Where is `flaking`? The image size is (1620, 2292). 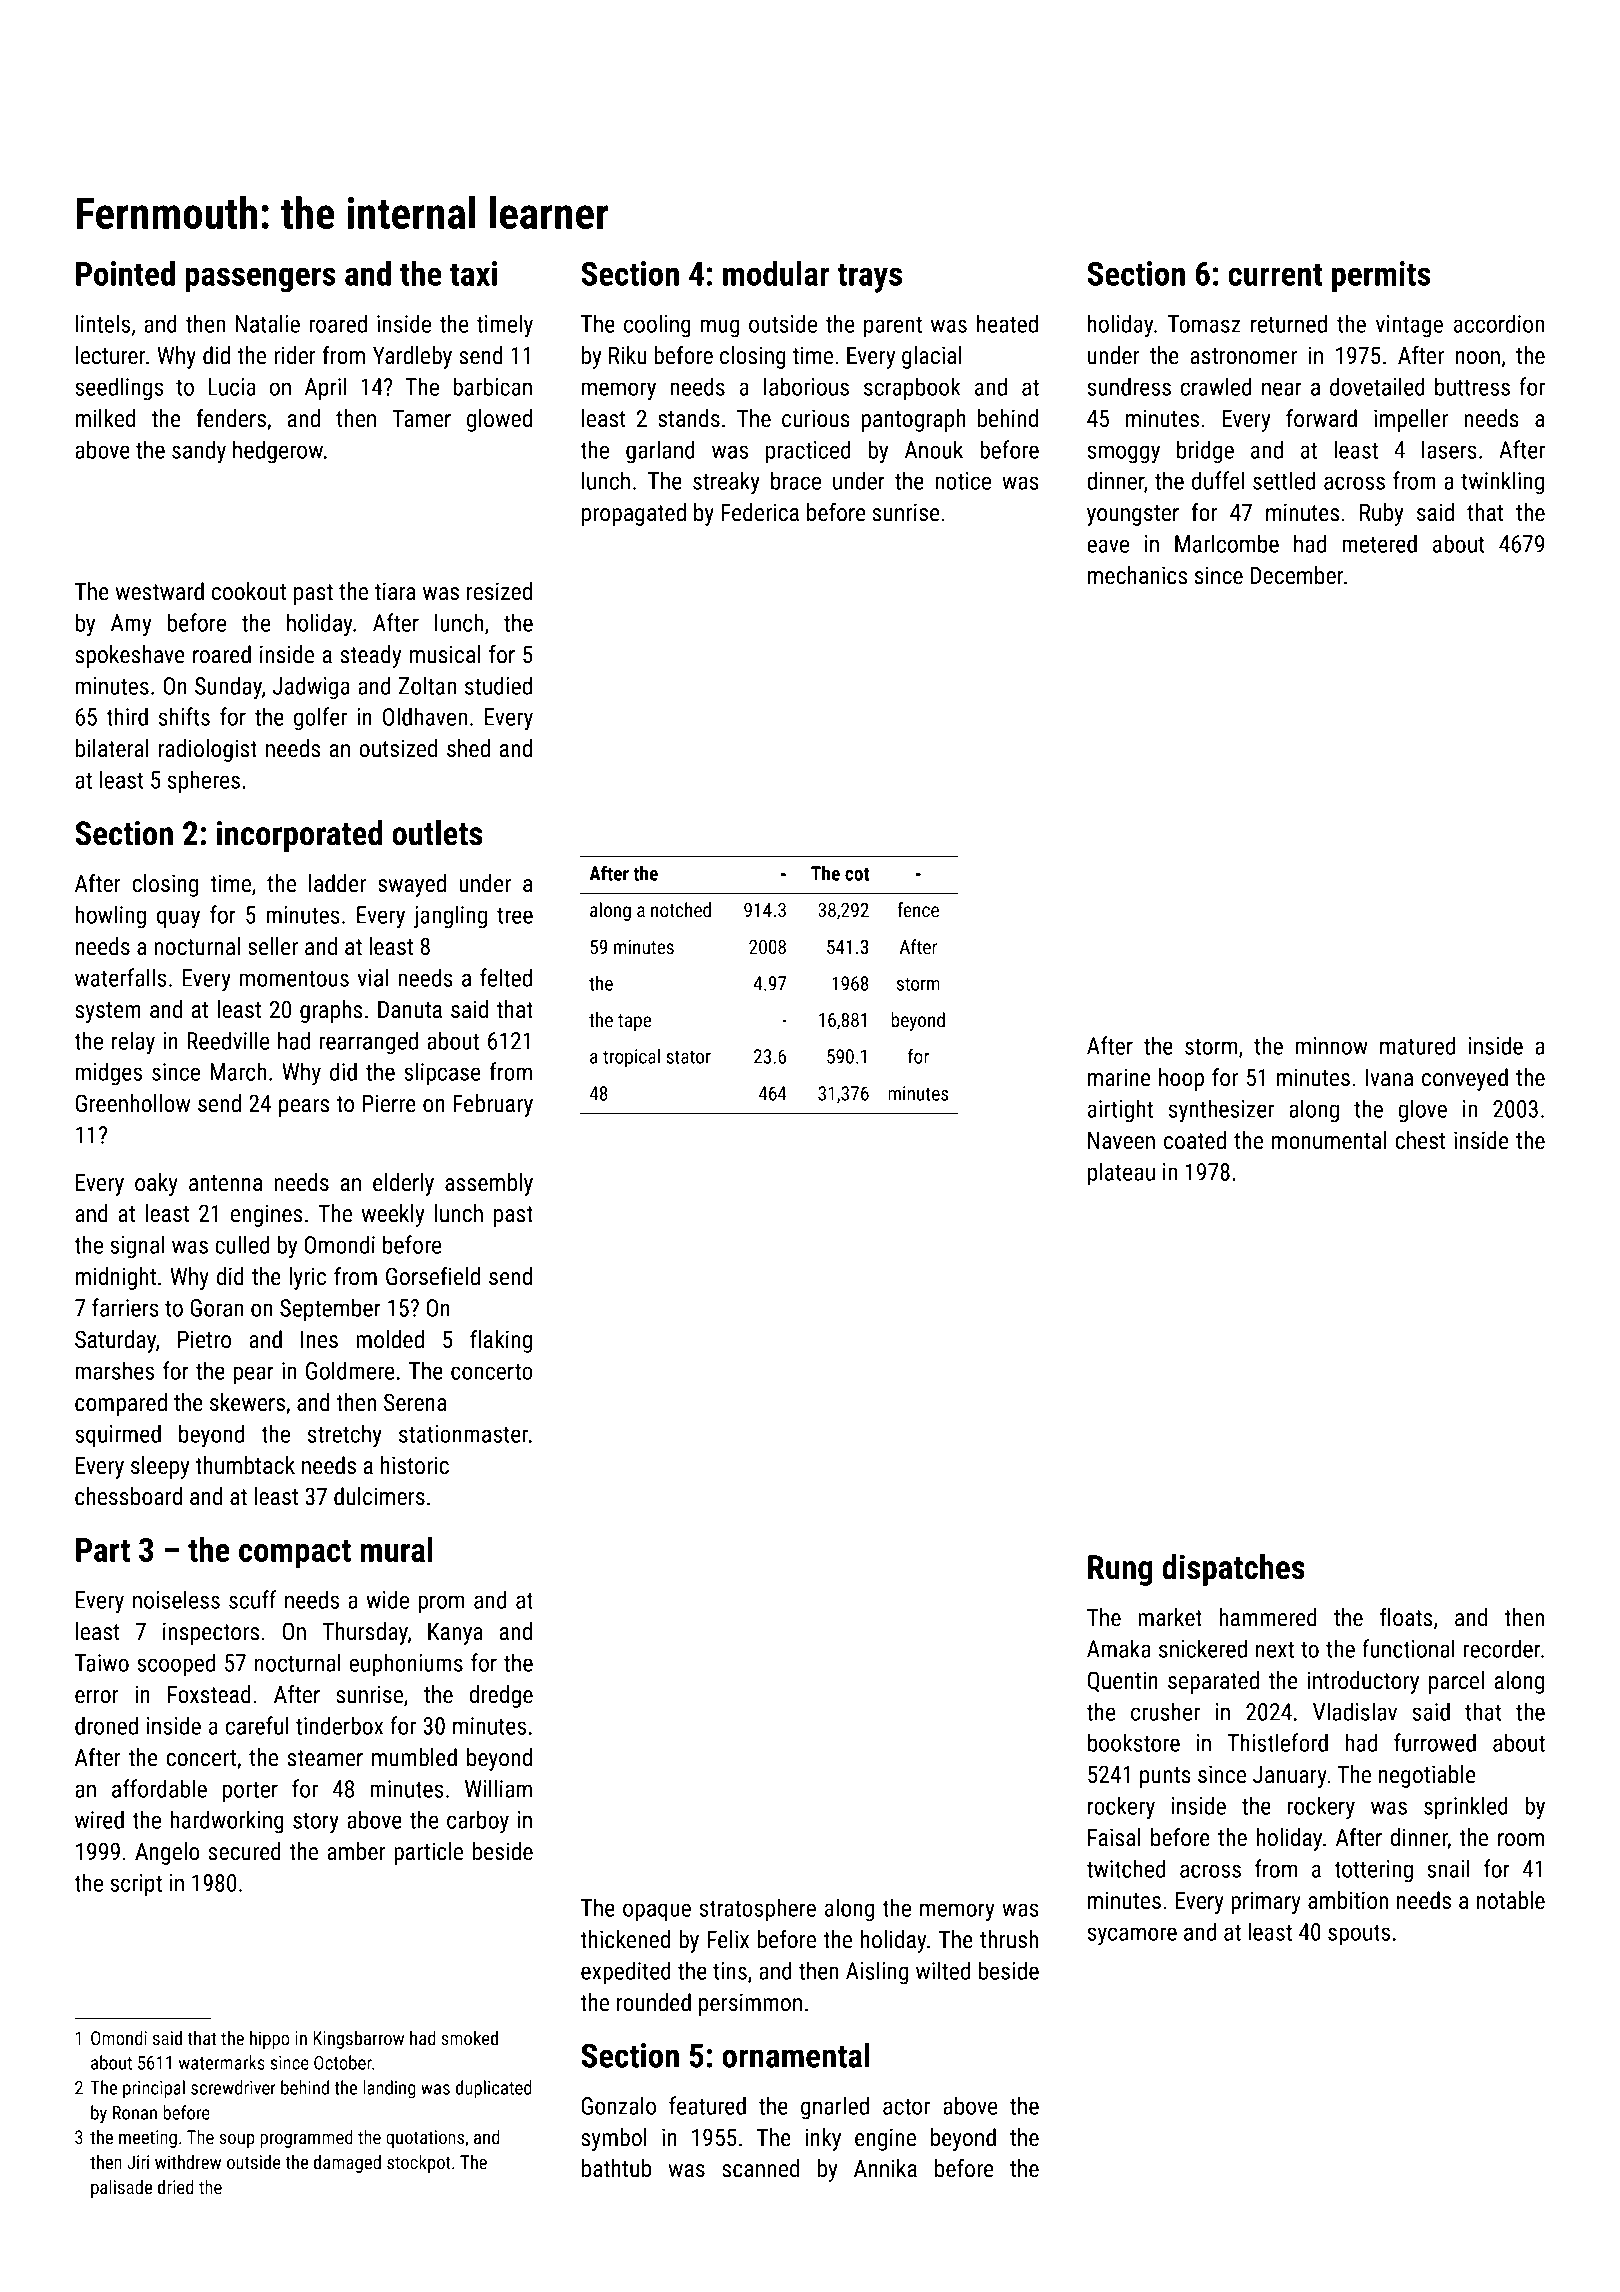 flaking is located at coordinates (501, 1341).
